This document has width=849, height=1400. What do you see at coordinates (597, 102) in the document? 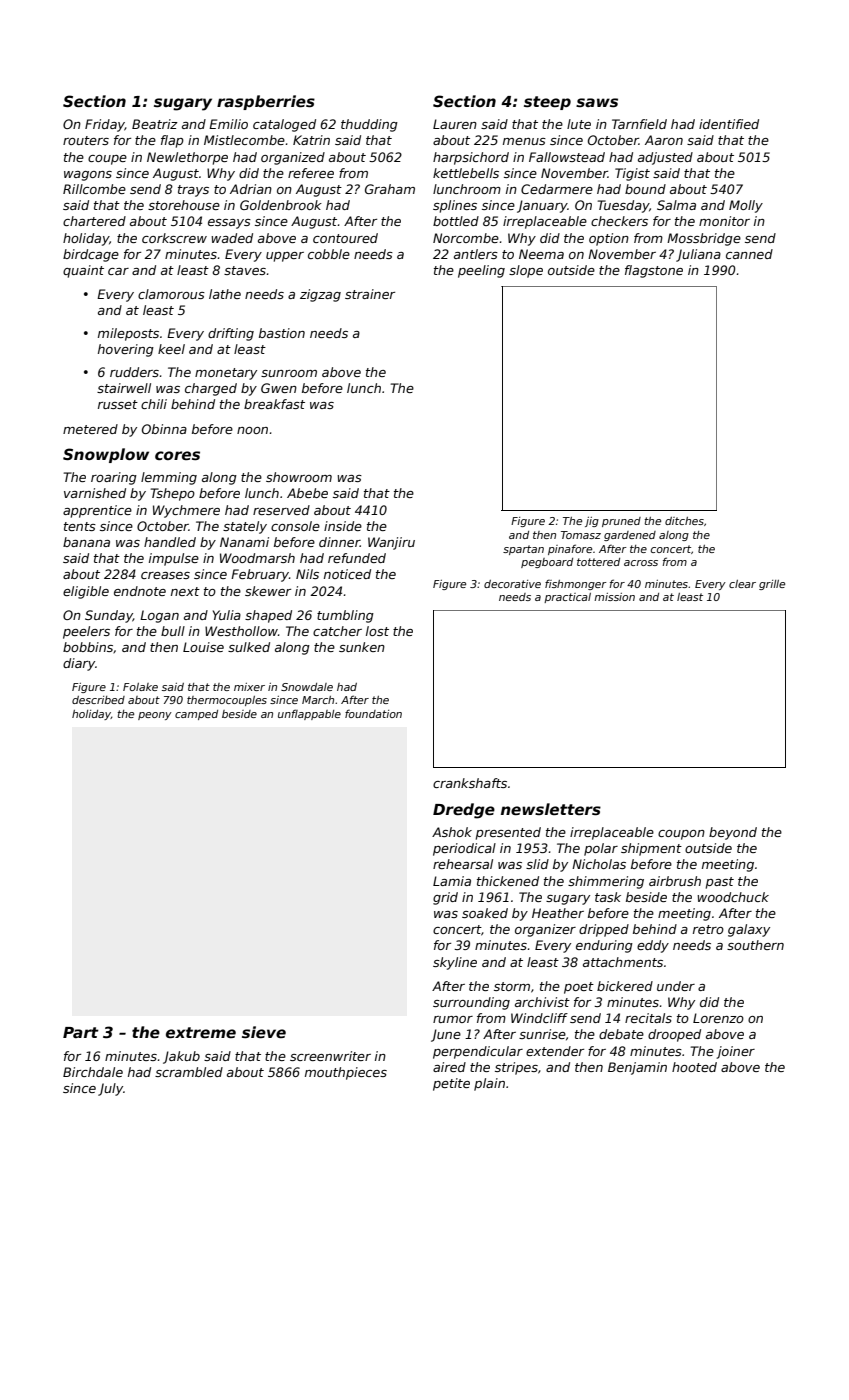
I see `saws` at bounding box center [597, 102].
